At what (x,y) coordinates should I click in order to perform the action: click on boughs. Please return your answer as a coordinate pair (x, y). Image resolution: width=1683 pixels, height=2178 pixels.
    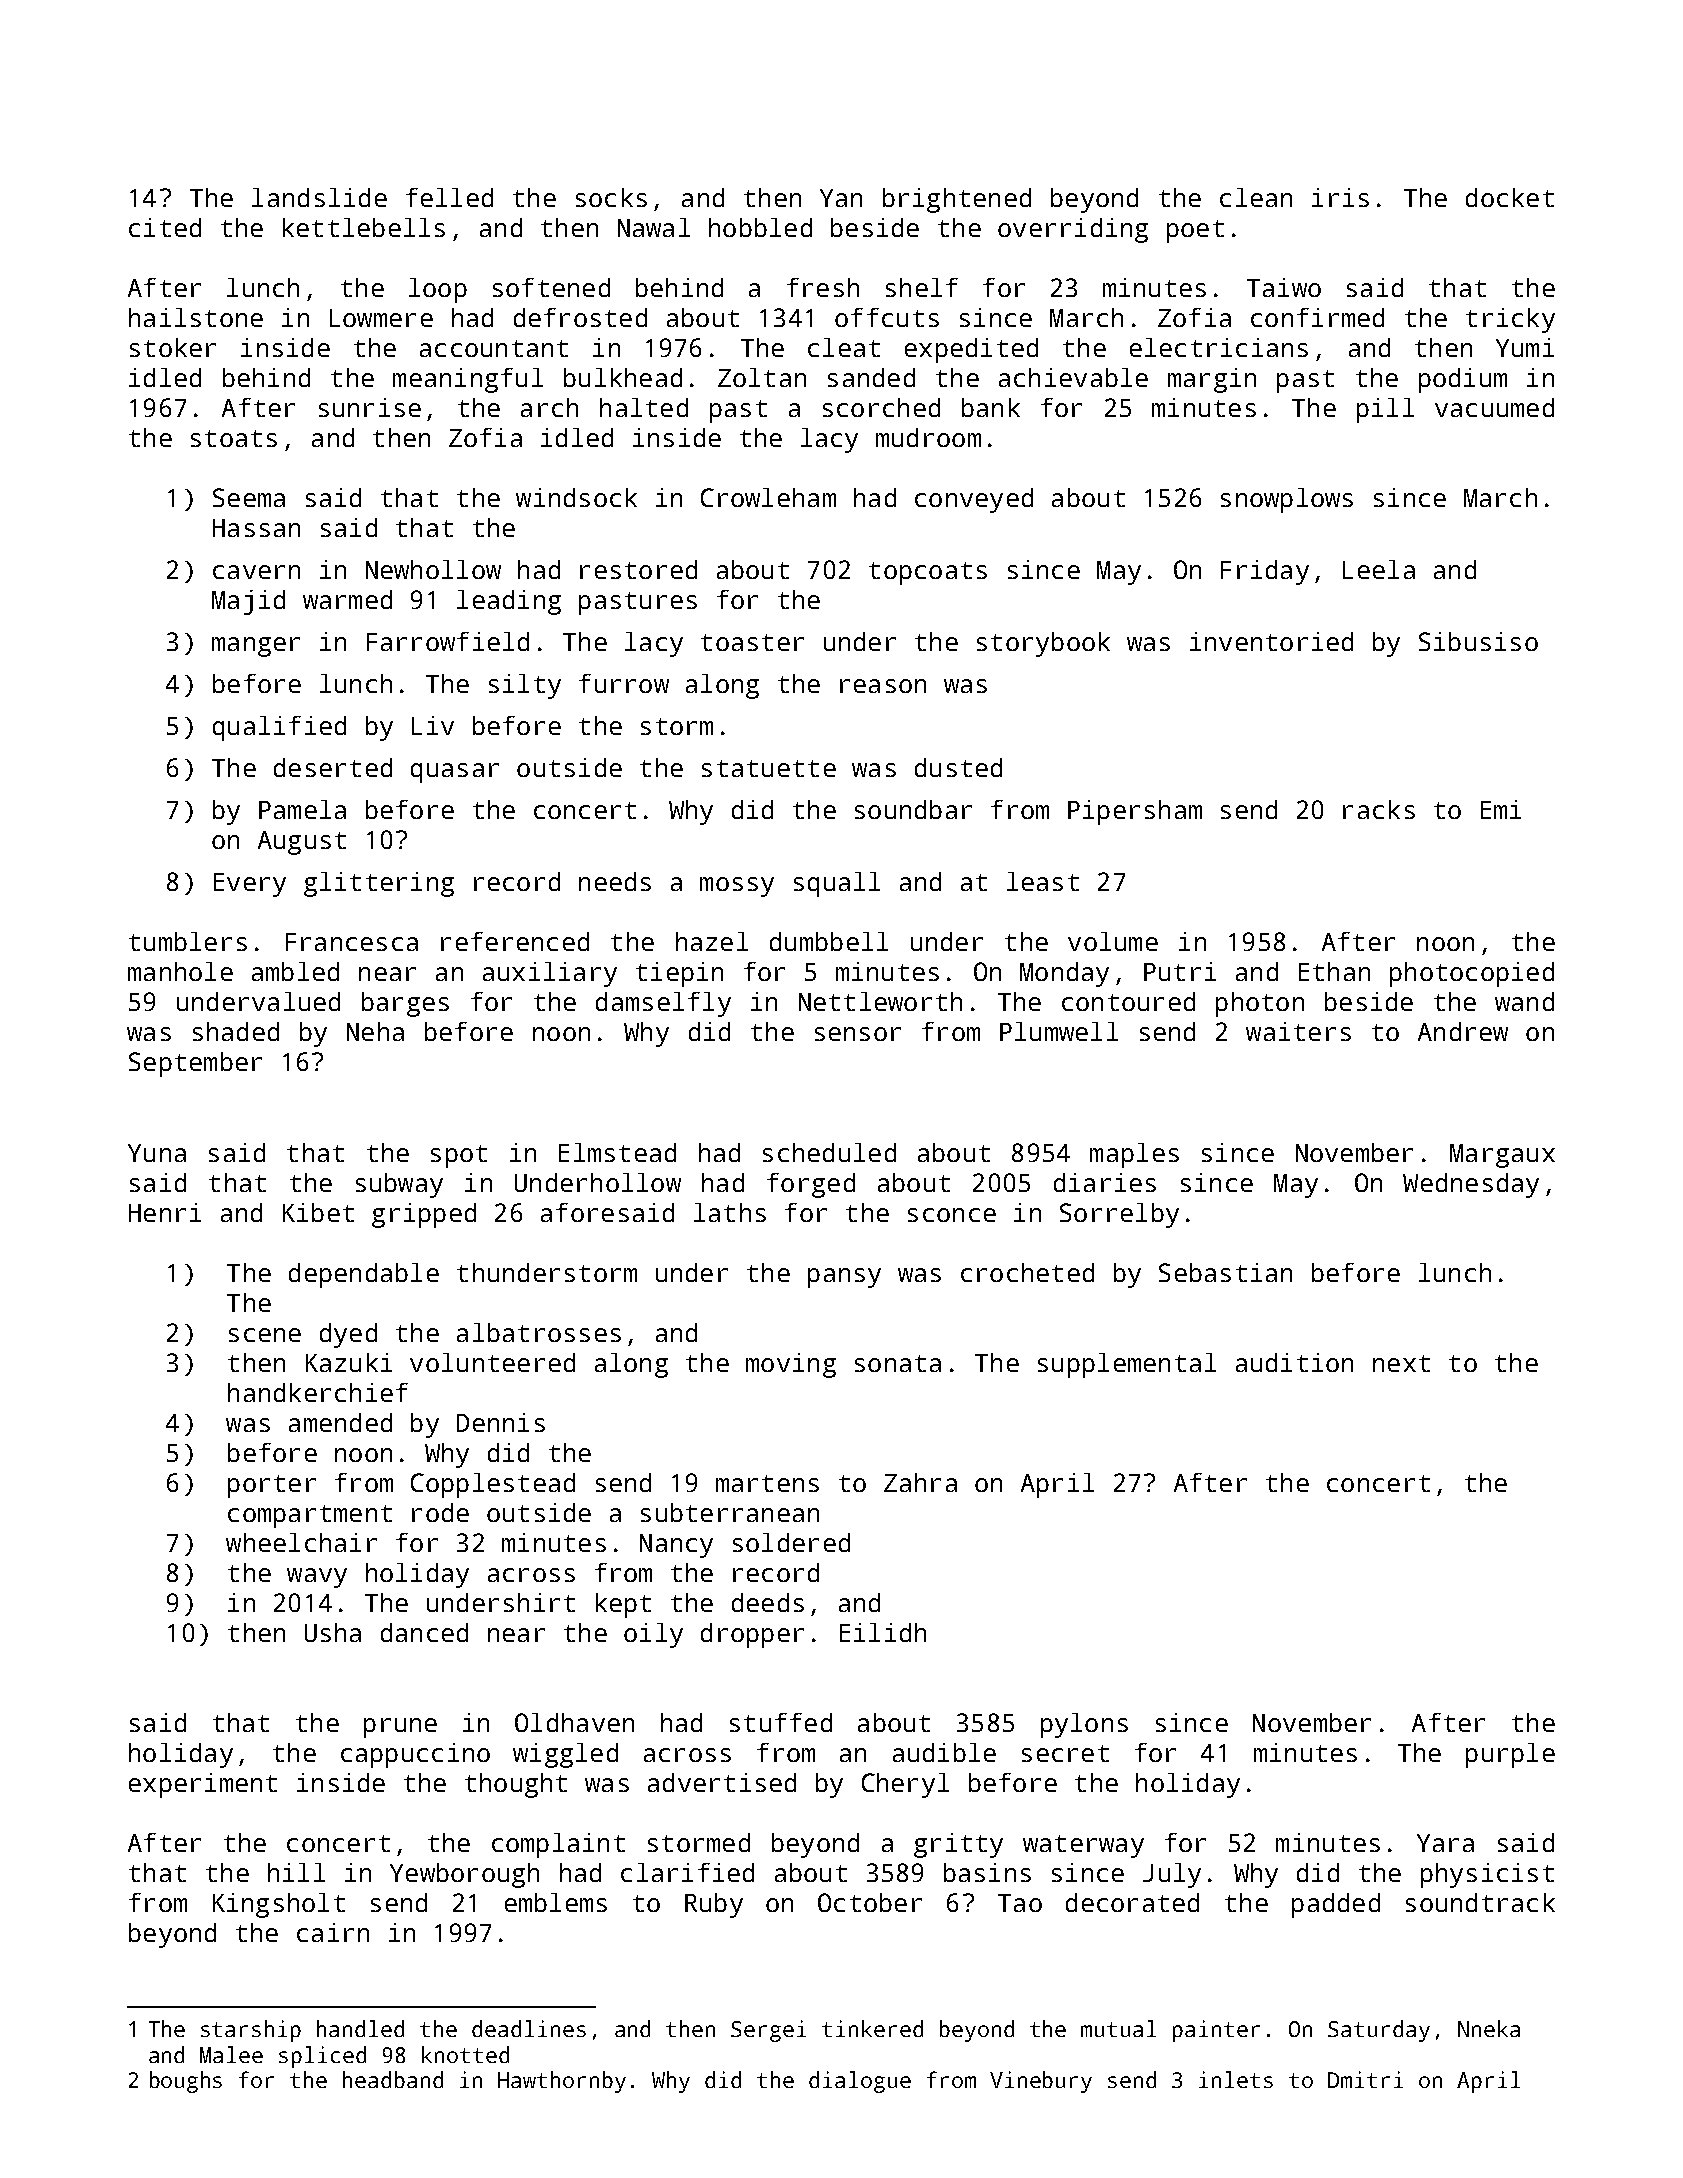
    Looking at the image, I should click on (186, 2082).
